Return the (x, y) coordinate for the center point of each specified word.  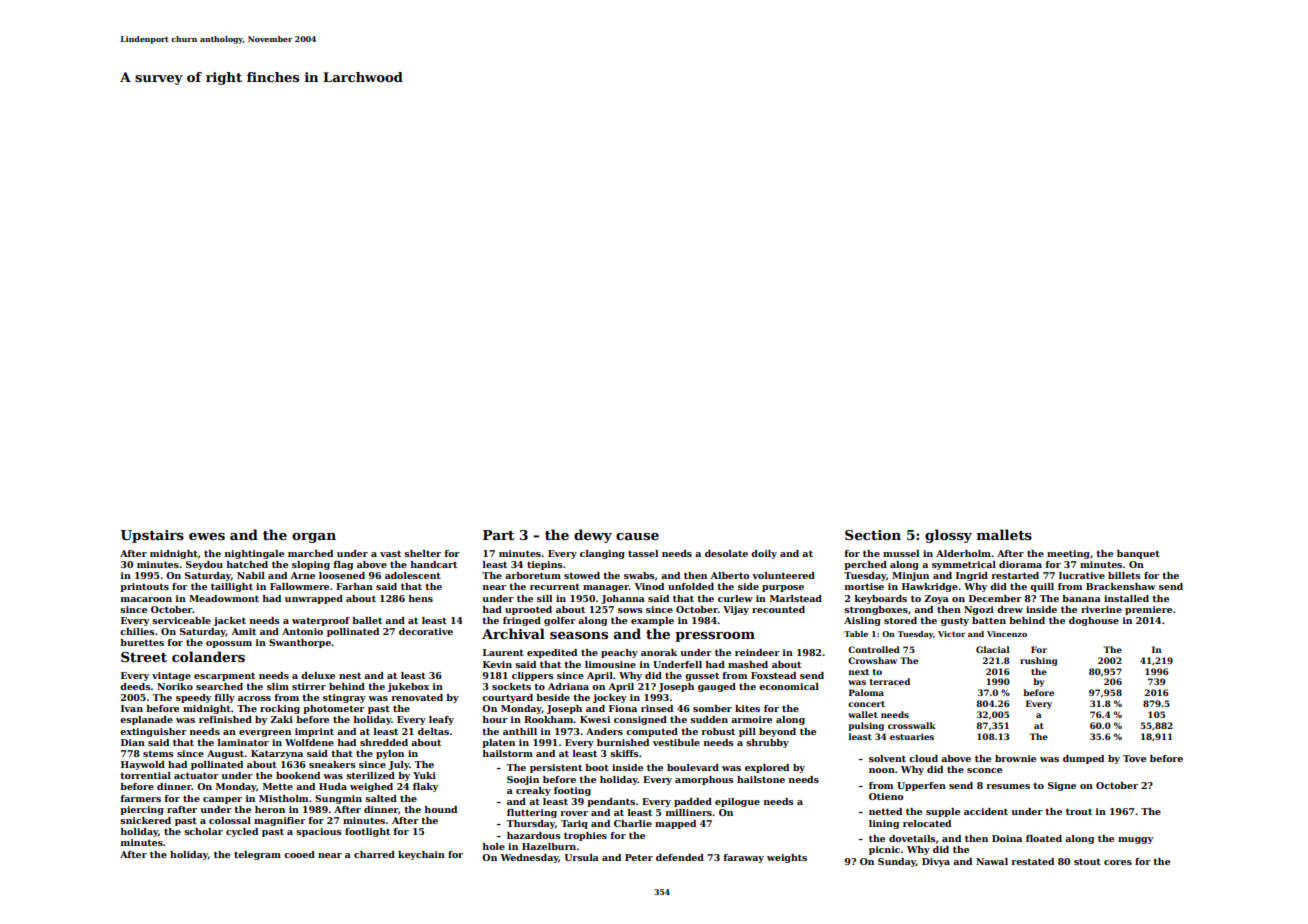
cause (637, 536)
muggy (1135, 840)
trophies (585, 836)
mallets (1004, 534)
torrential (145, 775)
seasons (579, 635)
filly (224, 698)
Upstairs (152, 536)
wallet (863, 714)
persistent (556, 768)
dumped (1083, 759)
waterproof (321, 621)
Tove (1134, 758)
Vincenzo (1007, 634)
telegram (257, 855)
